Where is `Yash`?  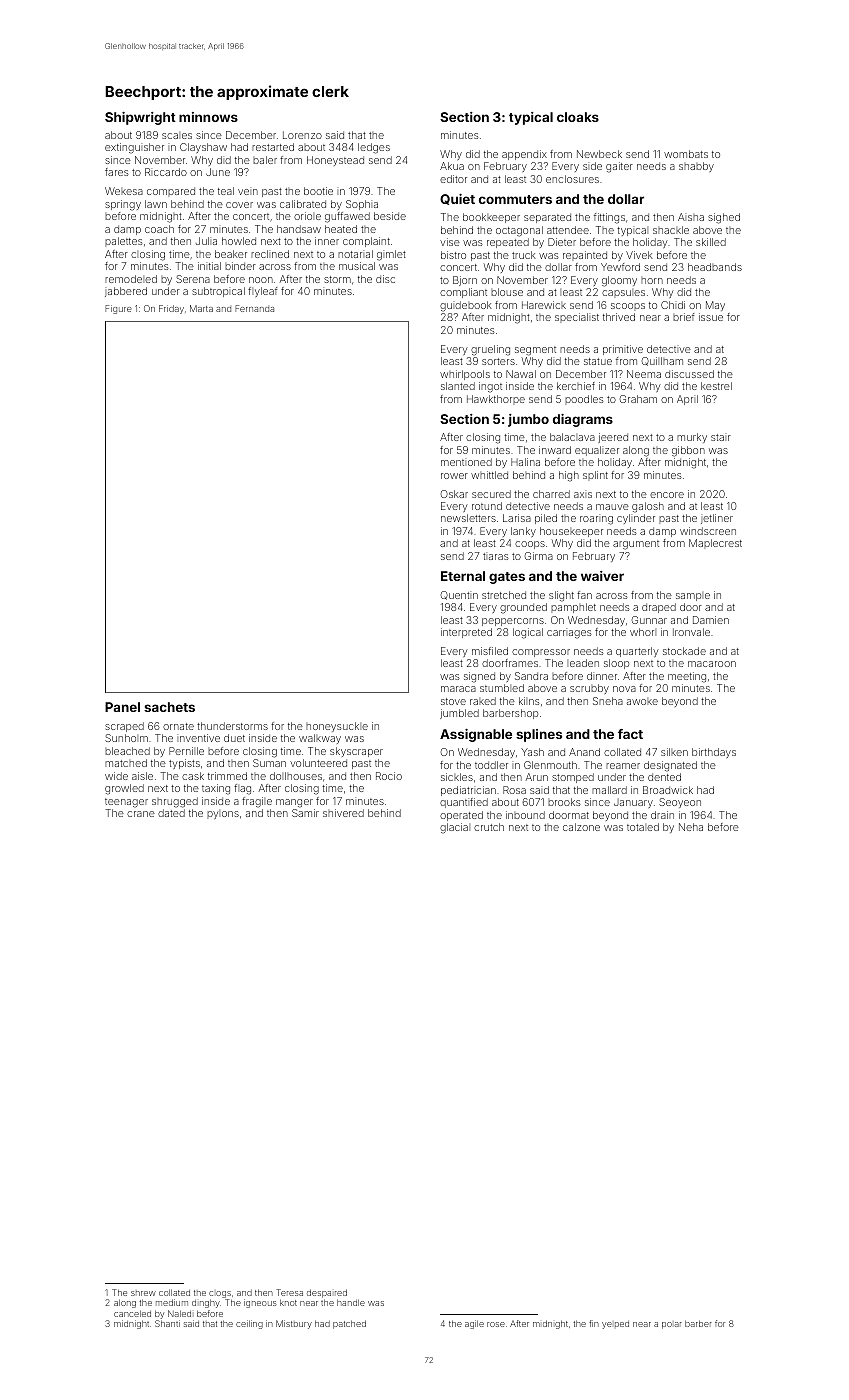
Yash is located at coordinates (532, 752).
